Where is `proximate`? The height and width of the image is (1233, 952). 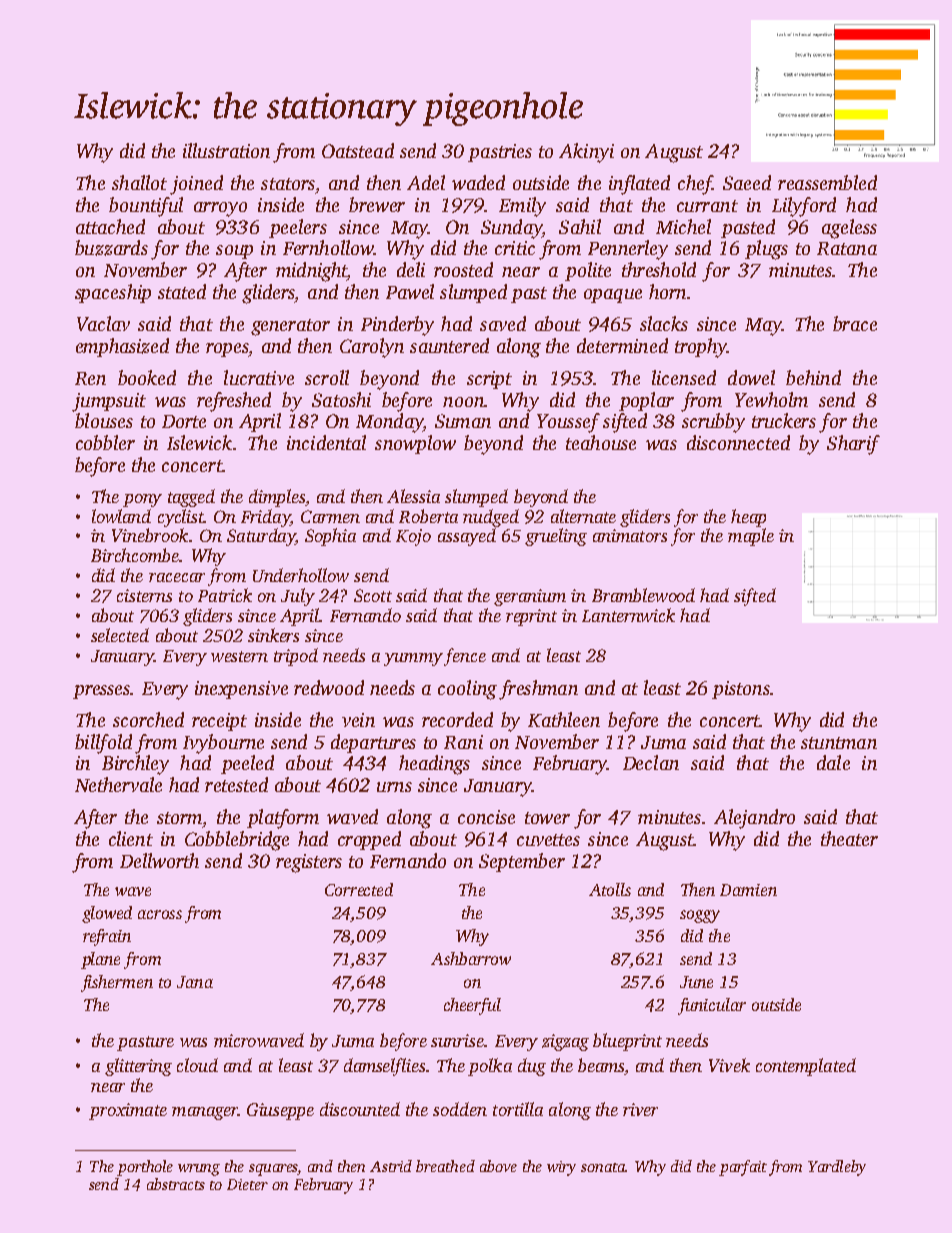 proximate is located at coordinates (128, 1111).
